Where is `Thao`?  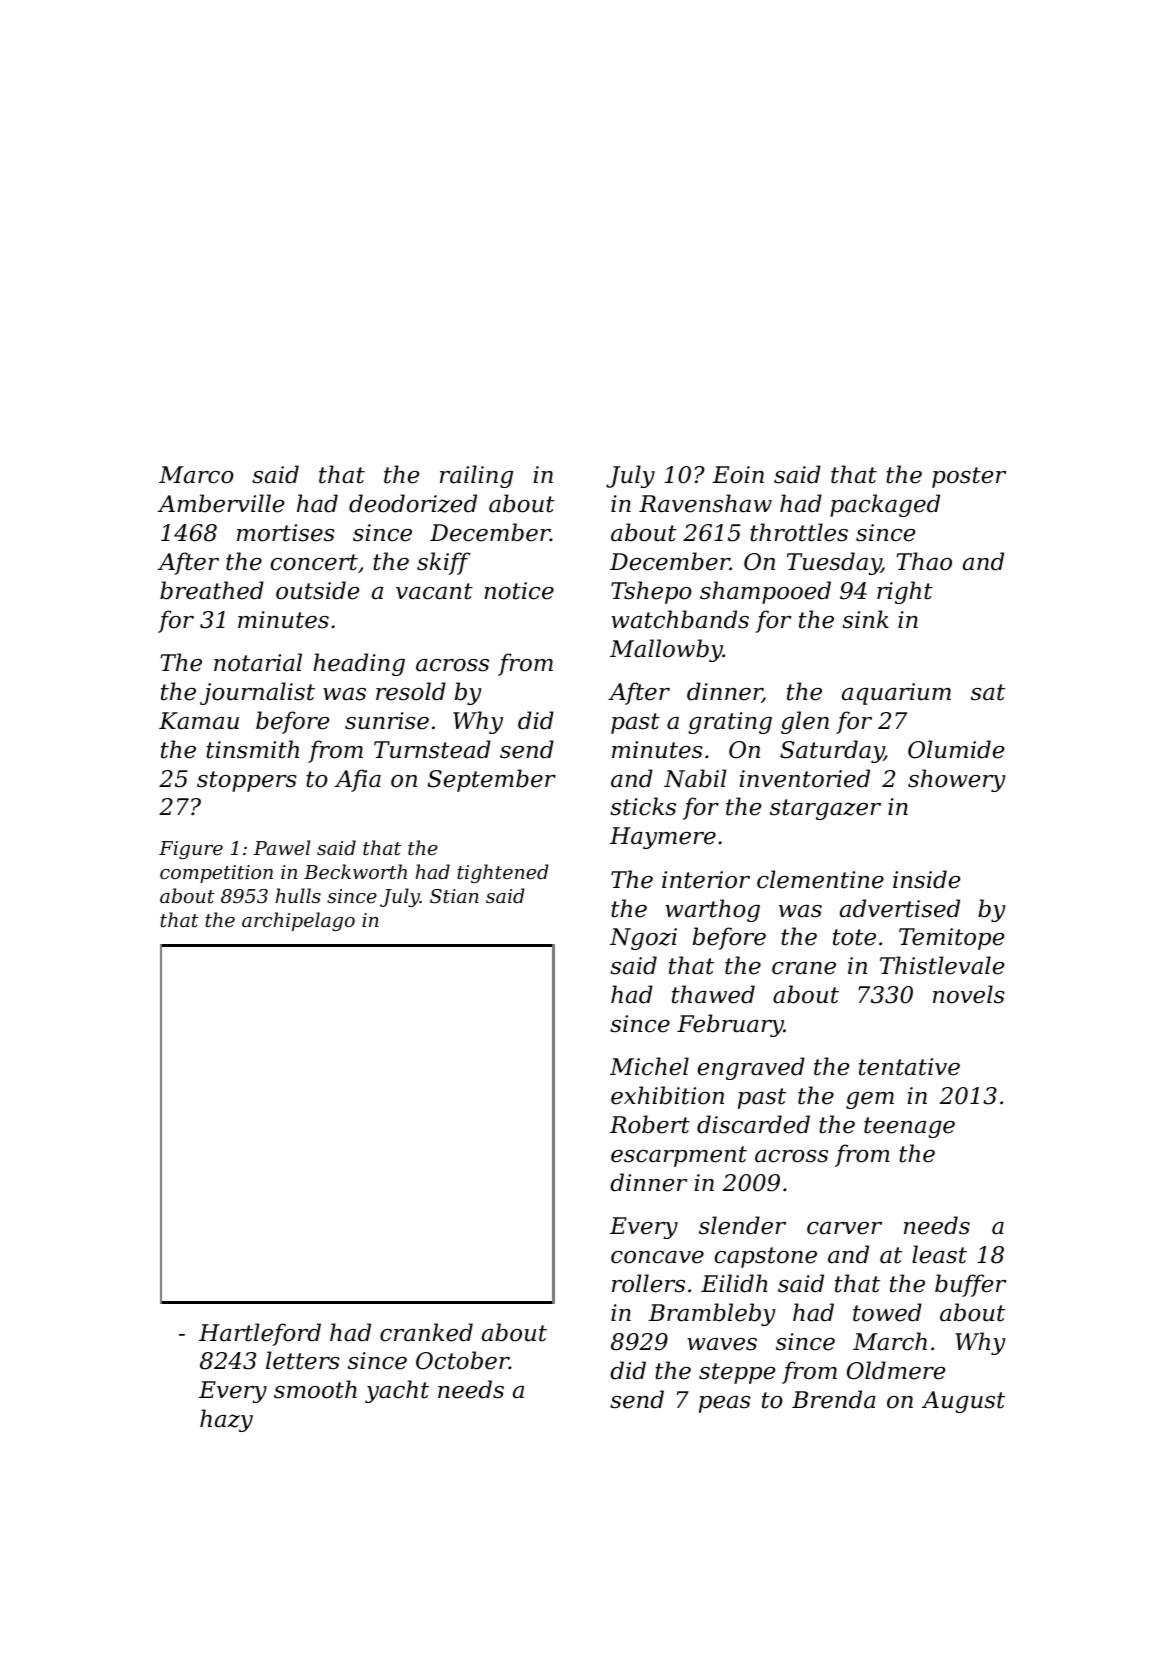 Thao is located at coordinates (924, 561).
